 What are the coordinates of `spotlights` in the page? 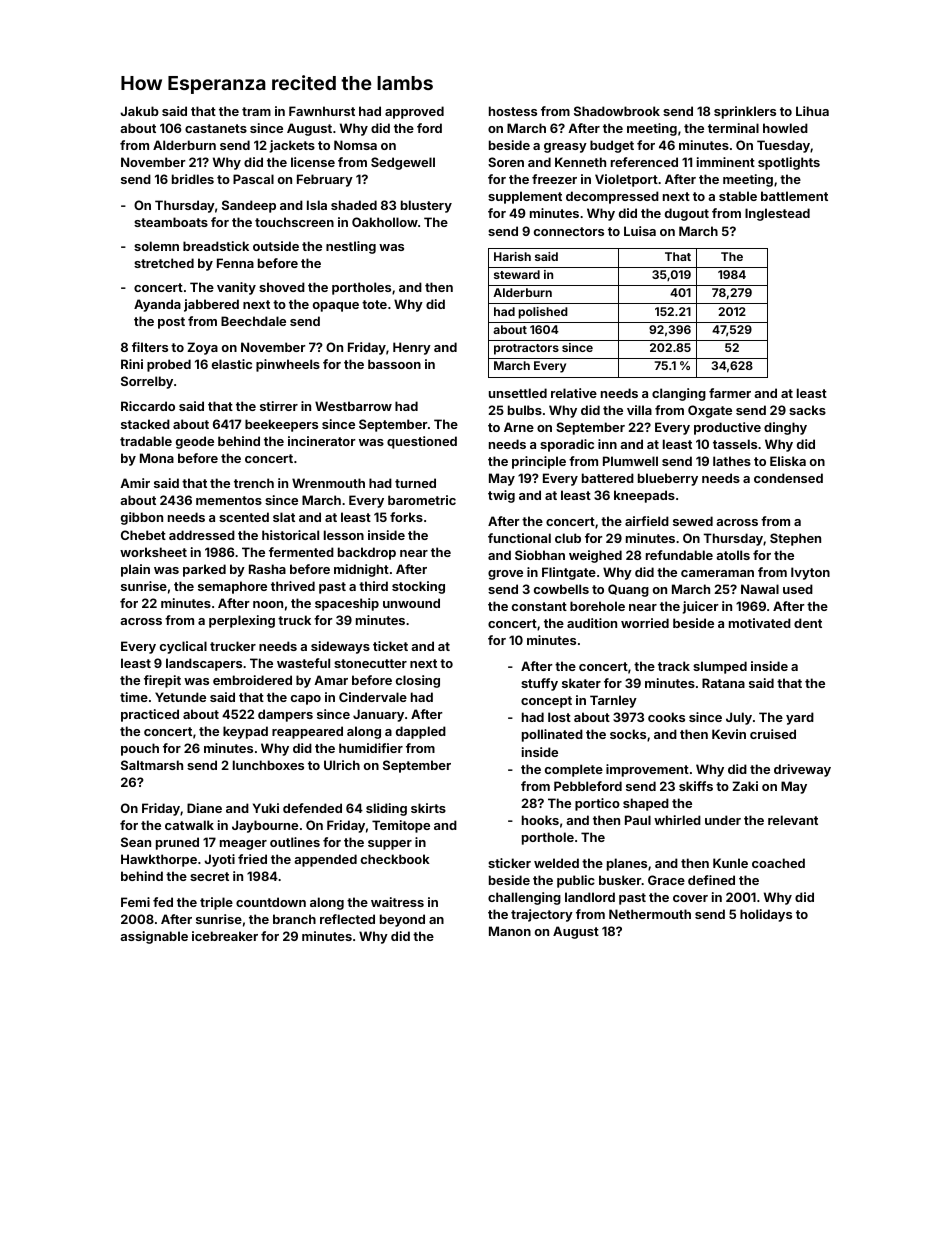 It's located at (789, 163).
